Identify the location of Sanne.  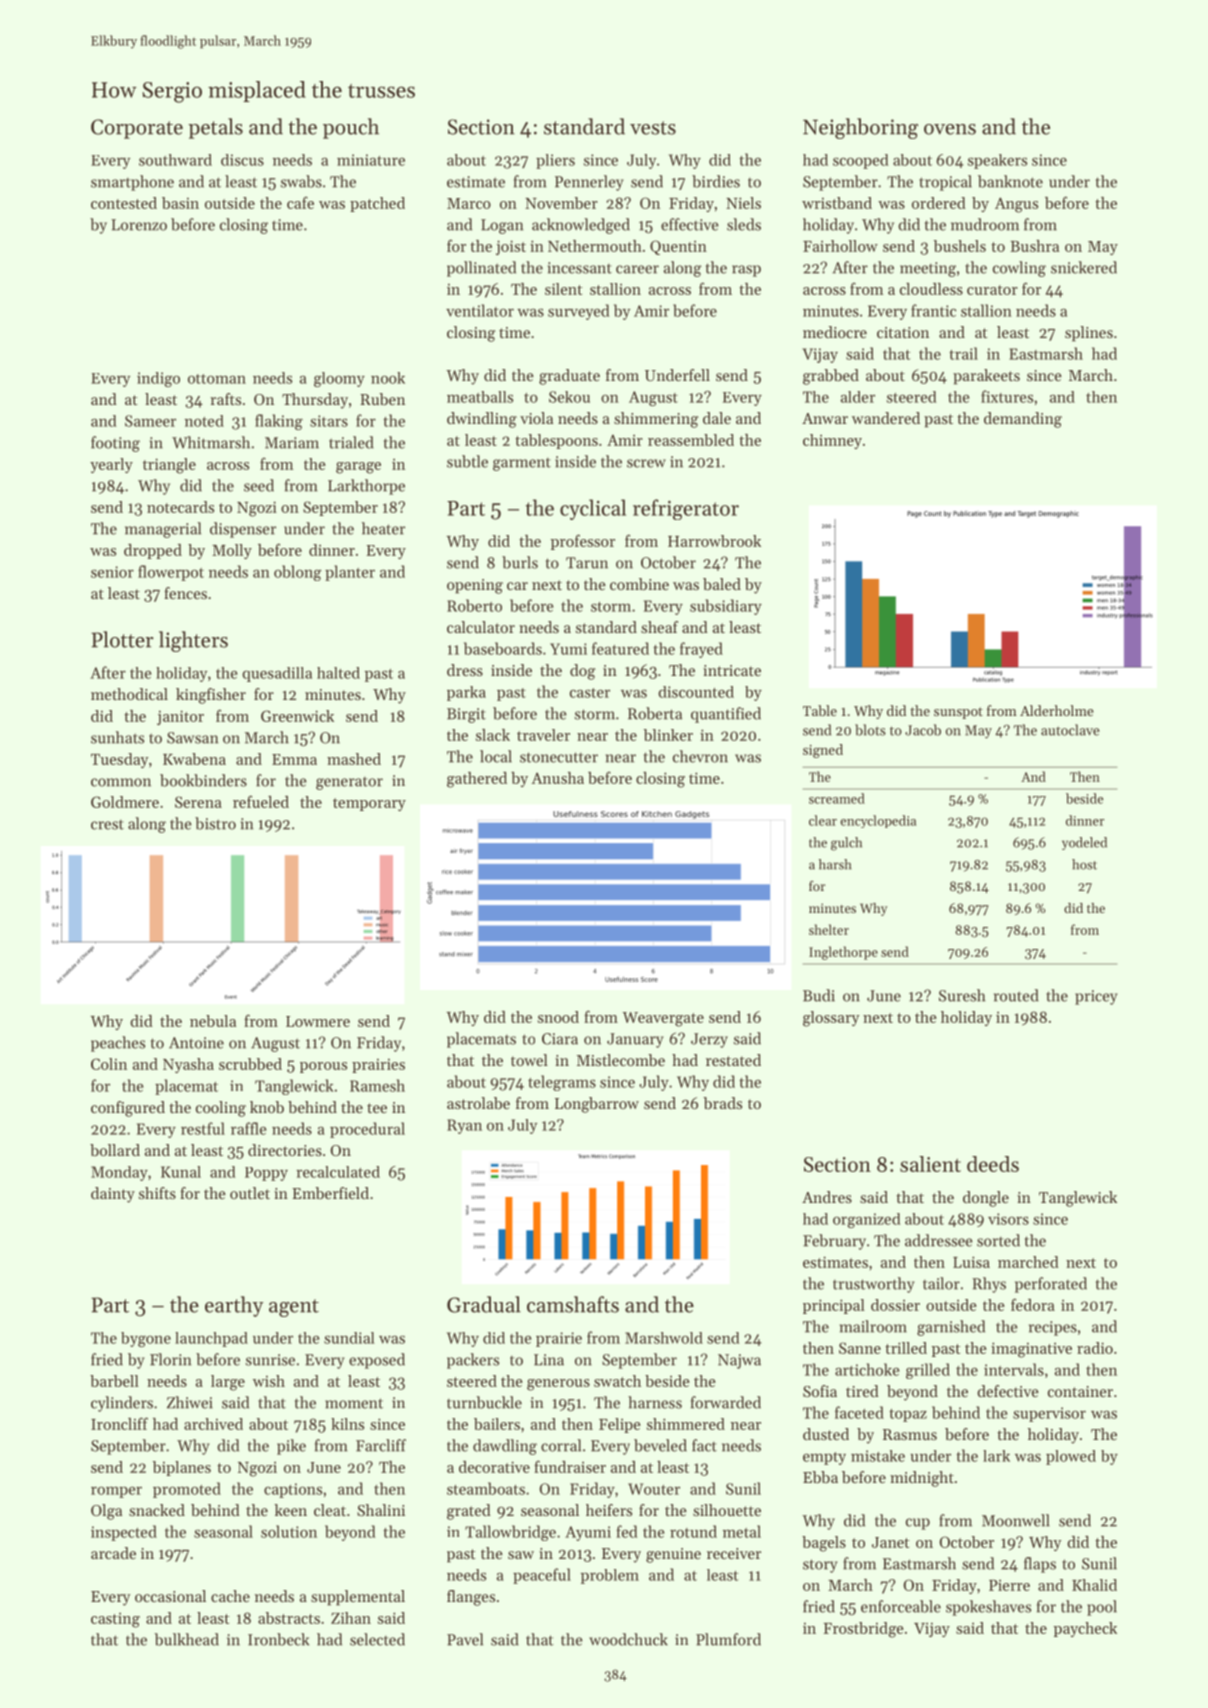
(860, 1348).
